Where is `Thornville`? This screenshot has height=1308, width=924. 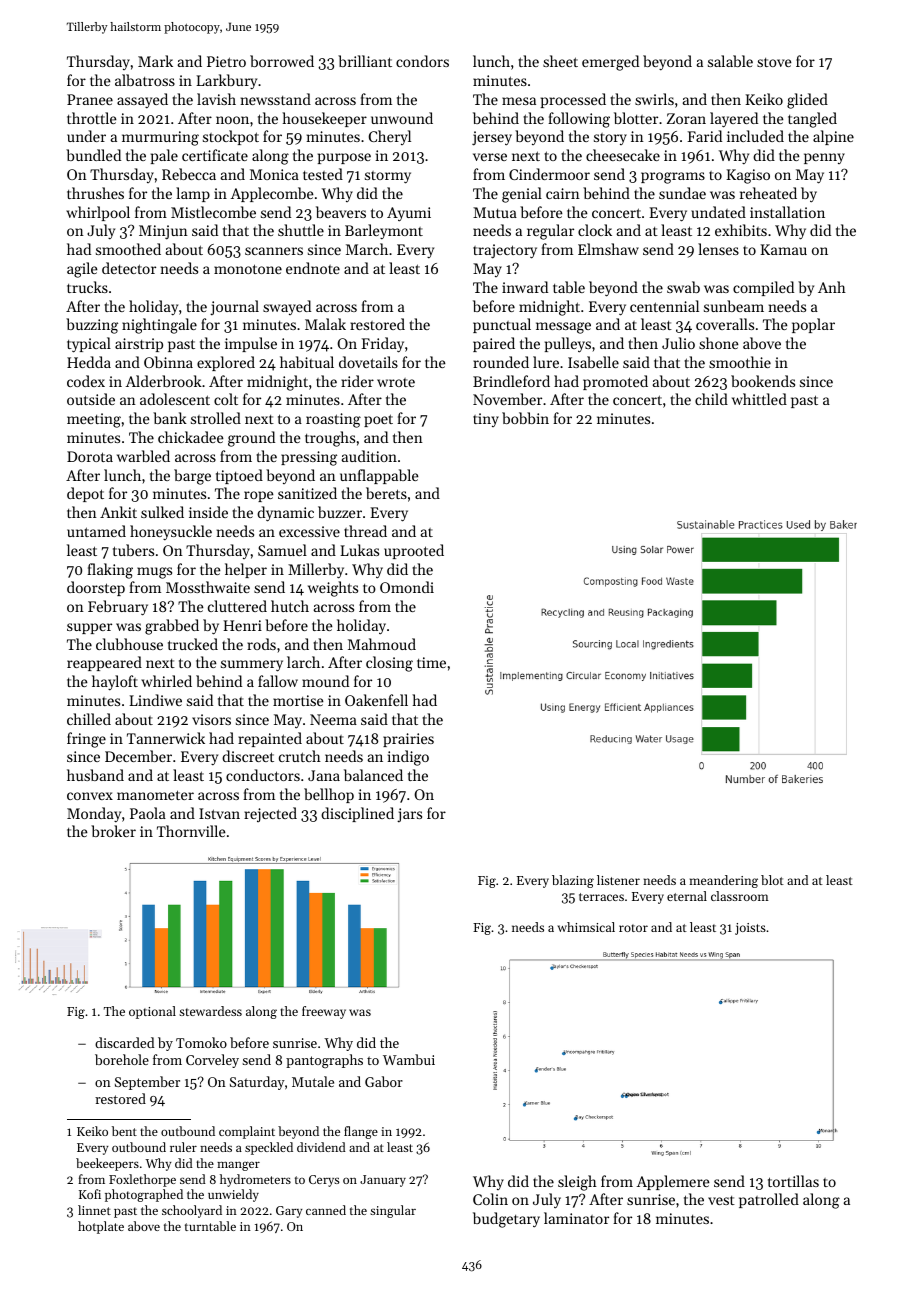
Thornville is located at coordinates (191, 831).
